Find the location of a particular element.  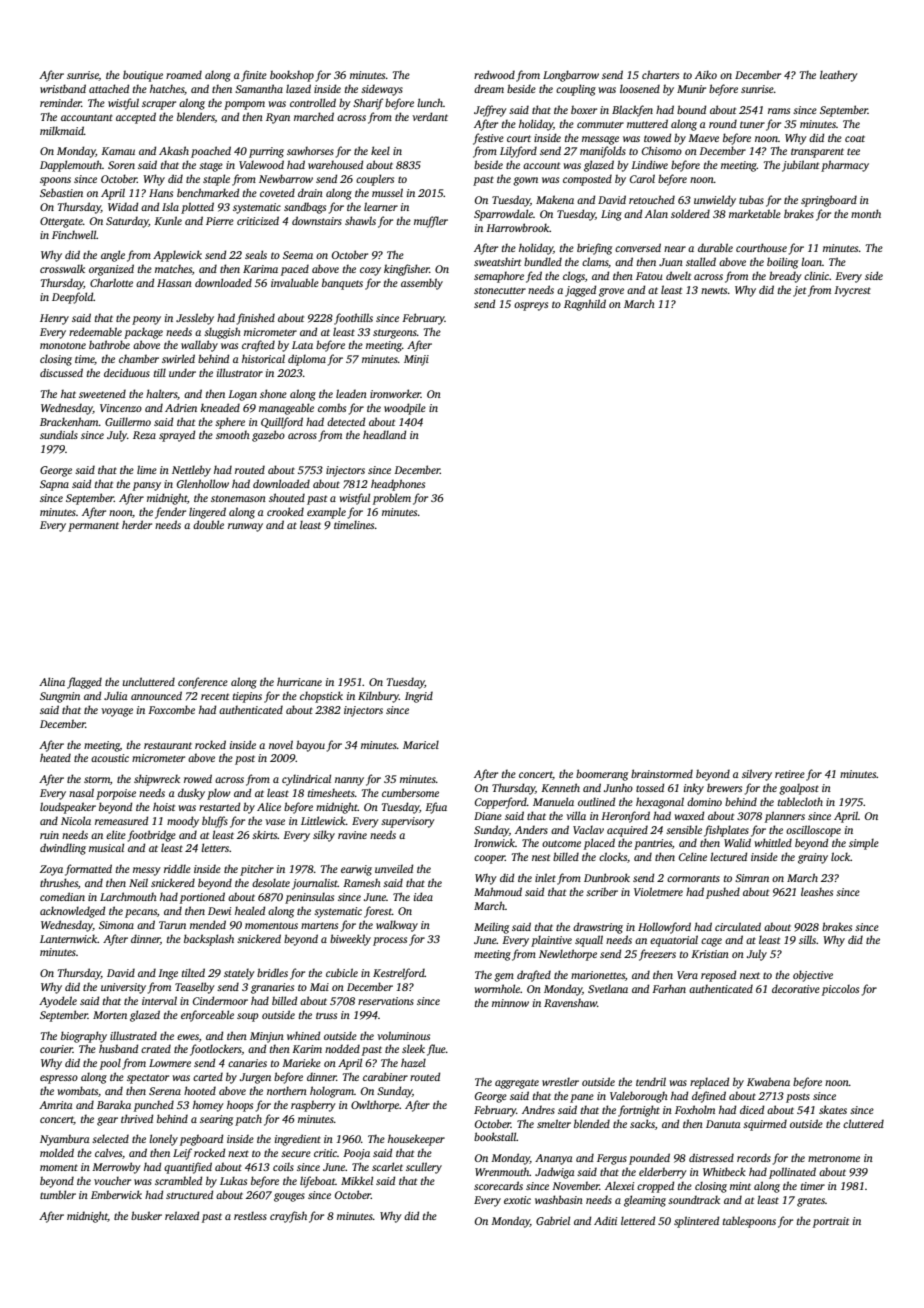

Kenneth is located at coordinates (560, 787).
